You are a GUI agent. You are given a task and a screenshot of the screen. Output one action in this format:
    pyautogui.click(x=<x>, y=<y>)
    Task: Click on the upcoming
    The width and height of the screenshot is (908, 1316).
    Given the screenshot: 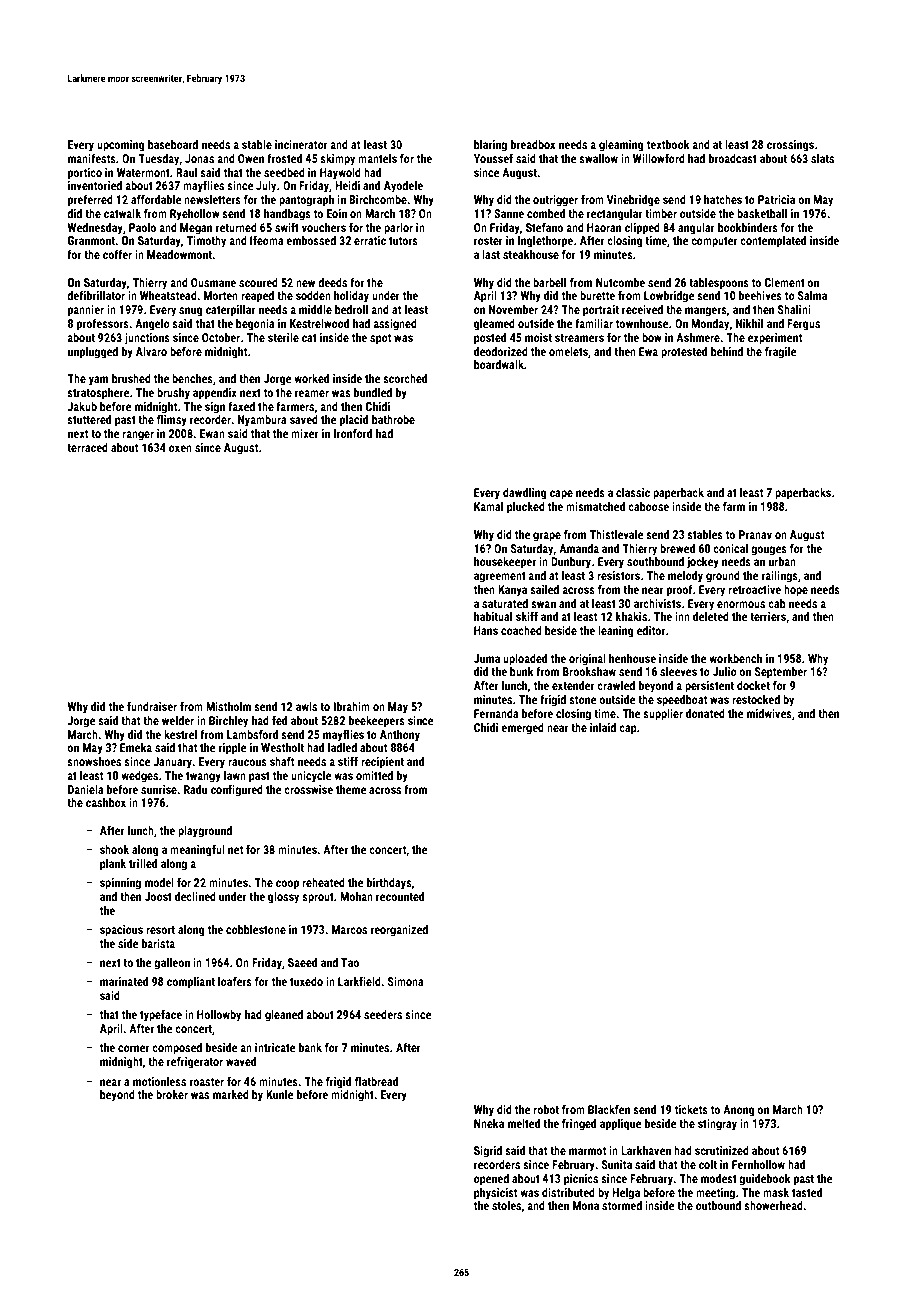 What is the action you would take?
    pyautogui.click(x=121, y=146)
